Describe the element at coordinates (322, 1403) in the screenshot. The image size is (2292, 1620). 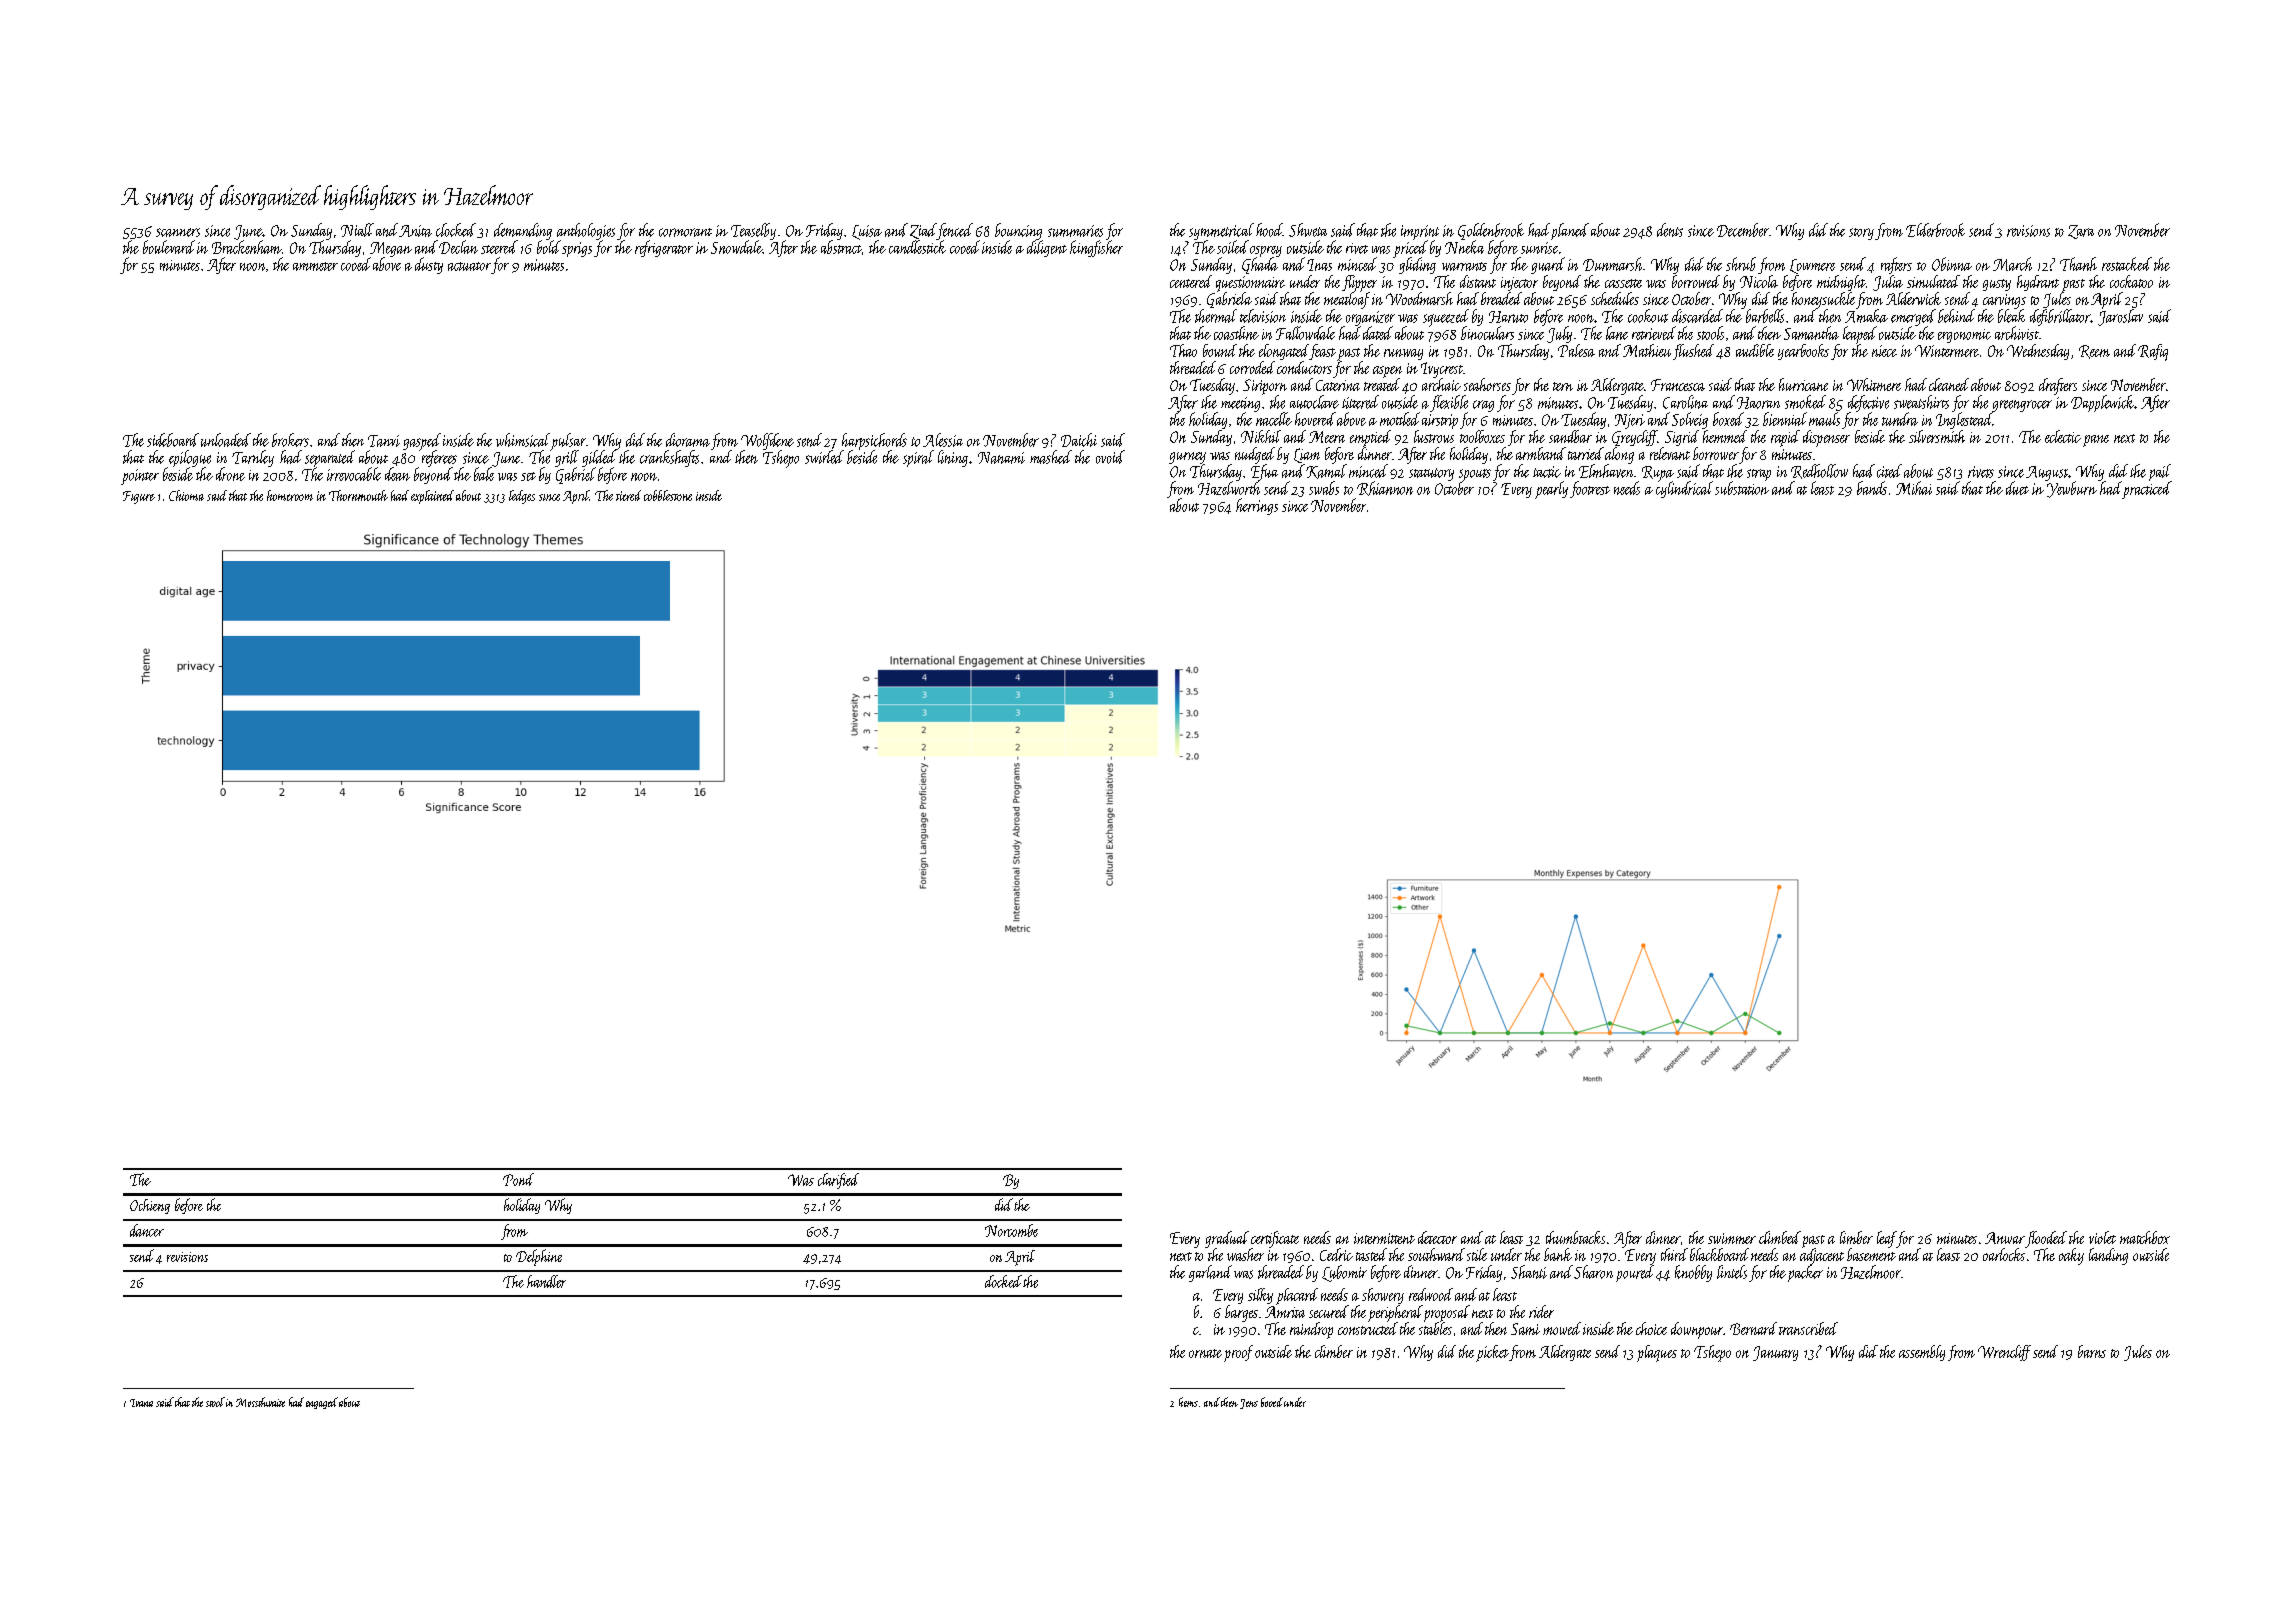
I see `engaged` at that location.
